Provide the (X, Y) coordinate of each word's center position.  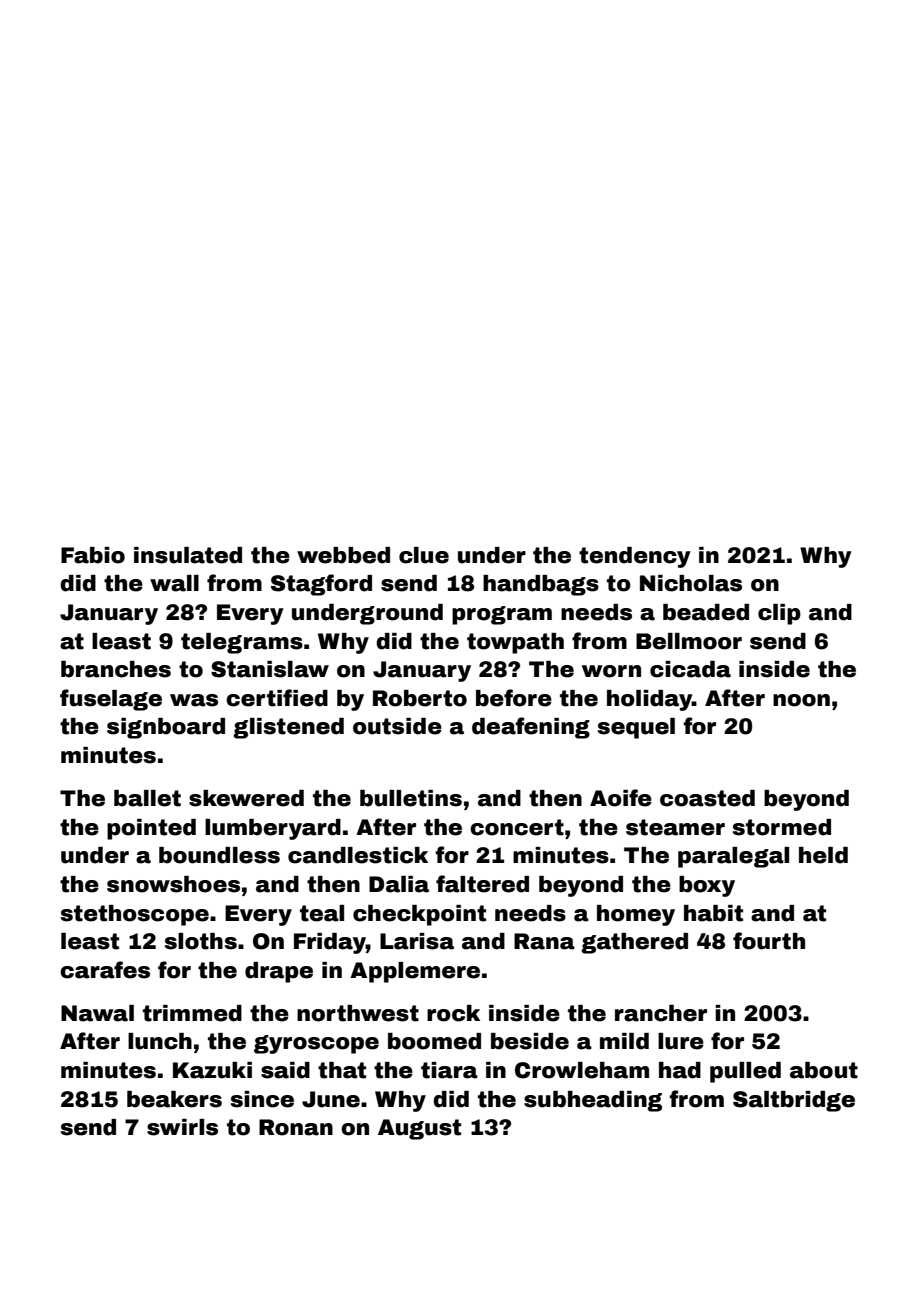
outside (397, 726)
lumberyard (273, 829)
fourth (769, 941)
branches (116, 669)
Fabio (93, 555)
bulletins (411, 798)
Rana (544, 941)
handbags (541, 585)
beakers (174, 1099)
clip (779, 614)
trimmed (192, 1013)
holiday (649, 700)
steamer (675, 827)
